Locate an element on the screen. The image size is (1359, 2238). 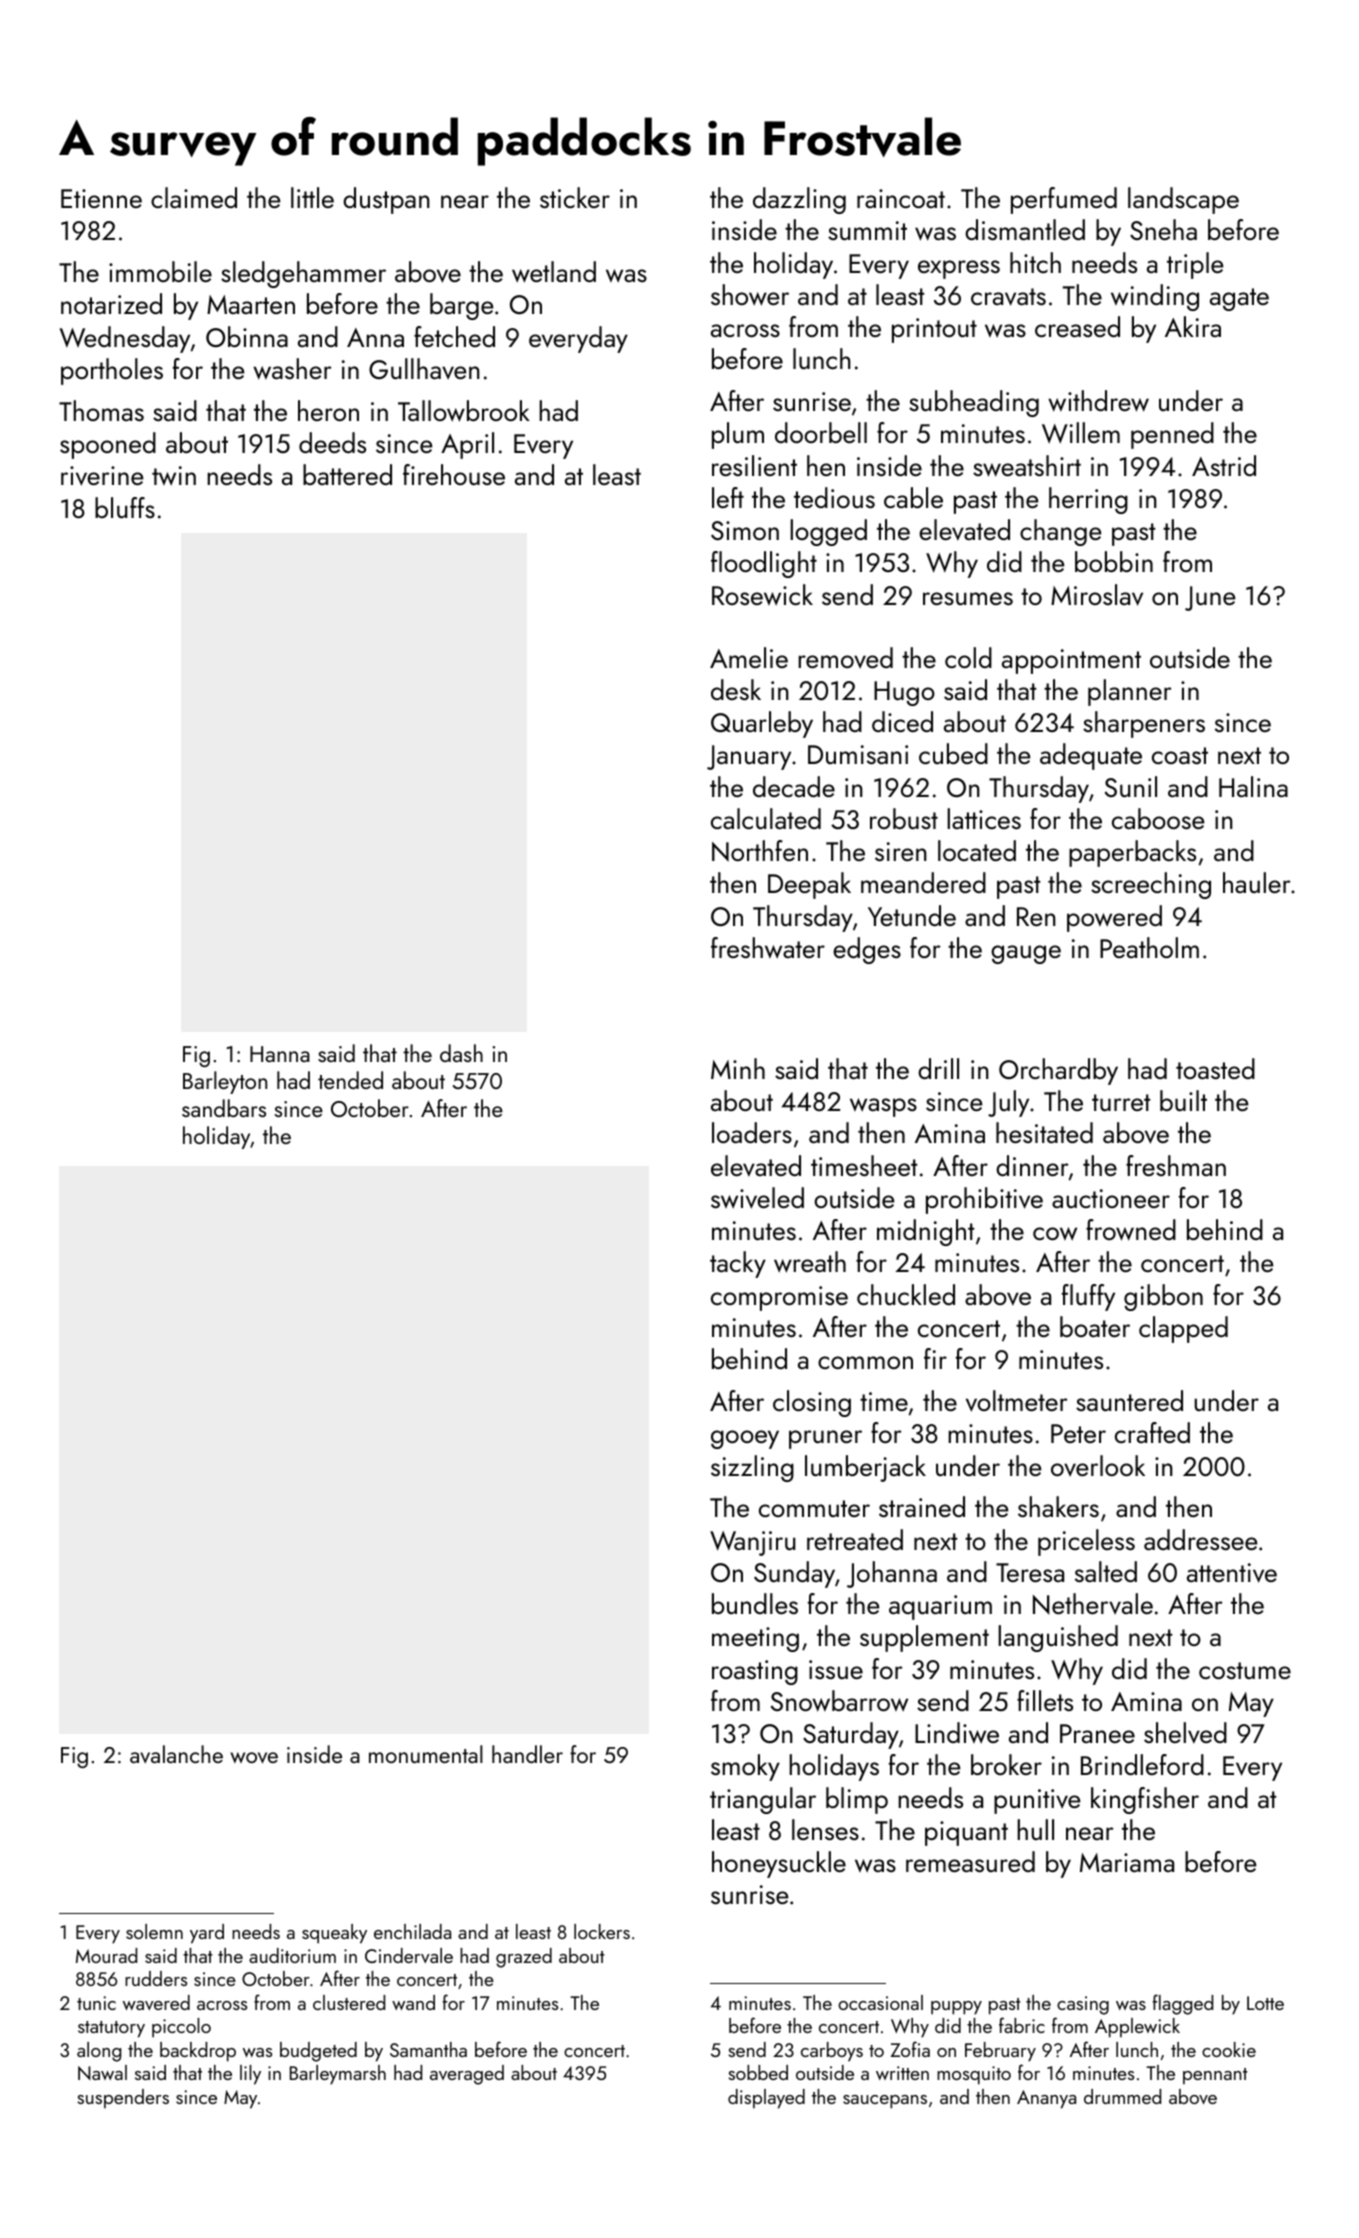
Gullhaven is located at coordinates (424, 369).
